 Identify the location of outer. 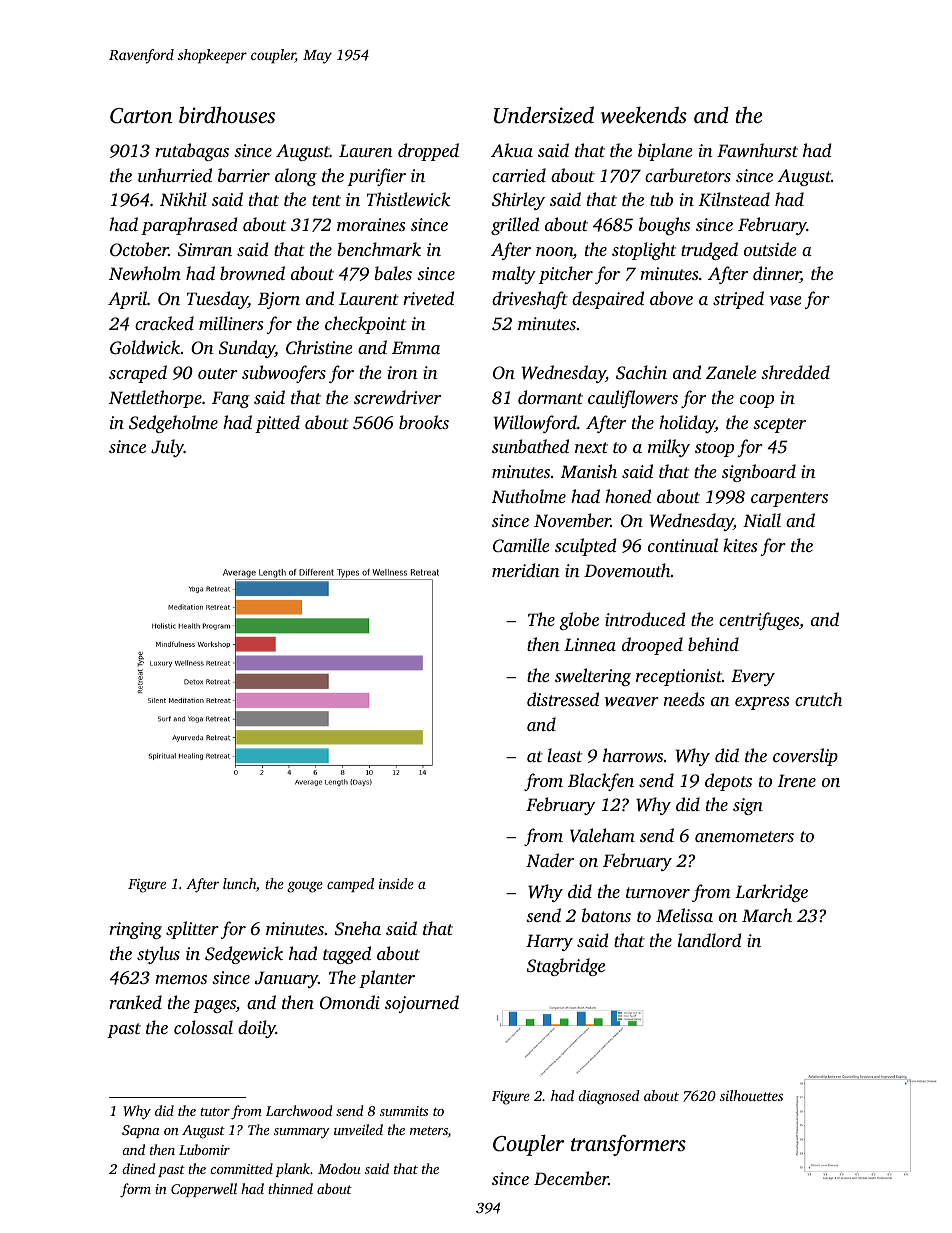
(218, 373).
